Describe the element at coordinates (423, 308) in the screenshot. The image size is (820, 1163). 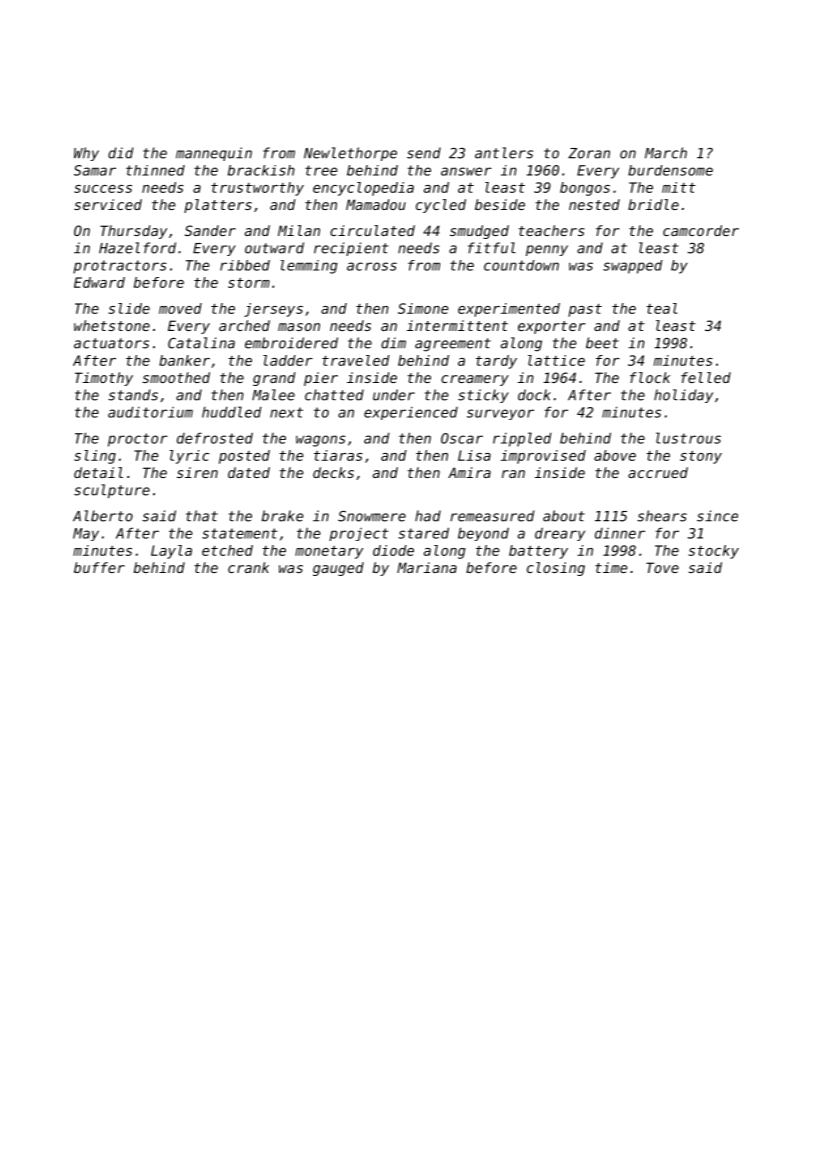
I see `Simone` at that location.
